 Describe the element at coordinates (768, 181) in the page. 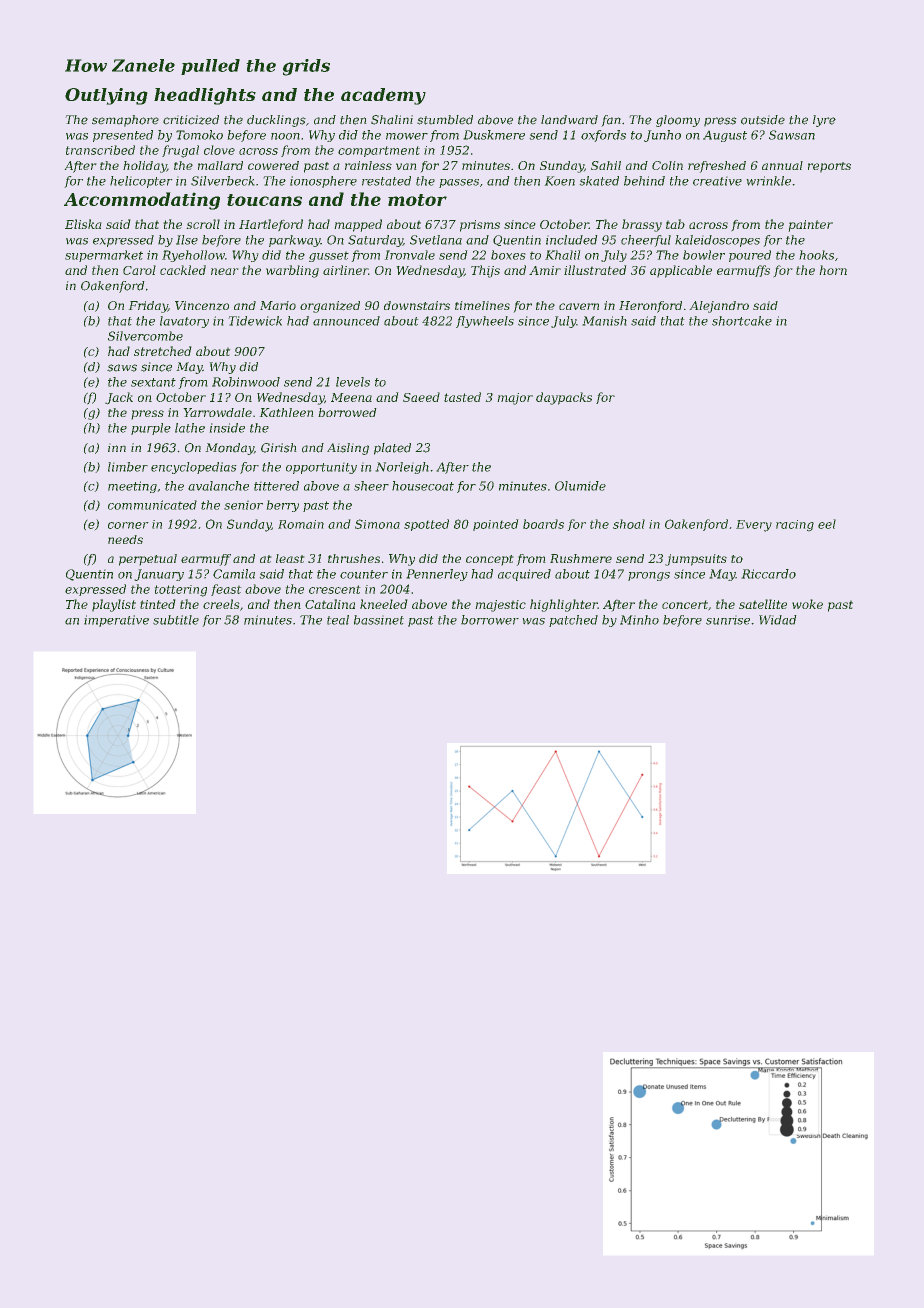

I see `wrinkle` at that location.
